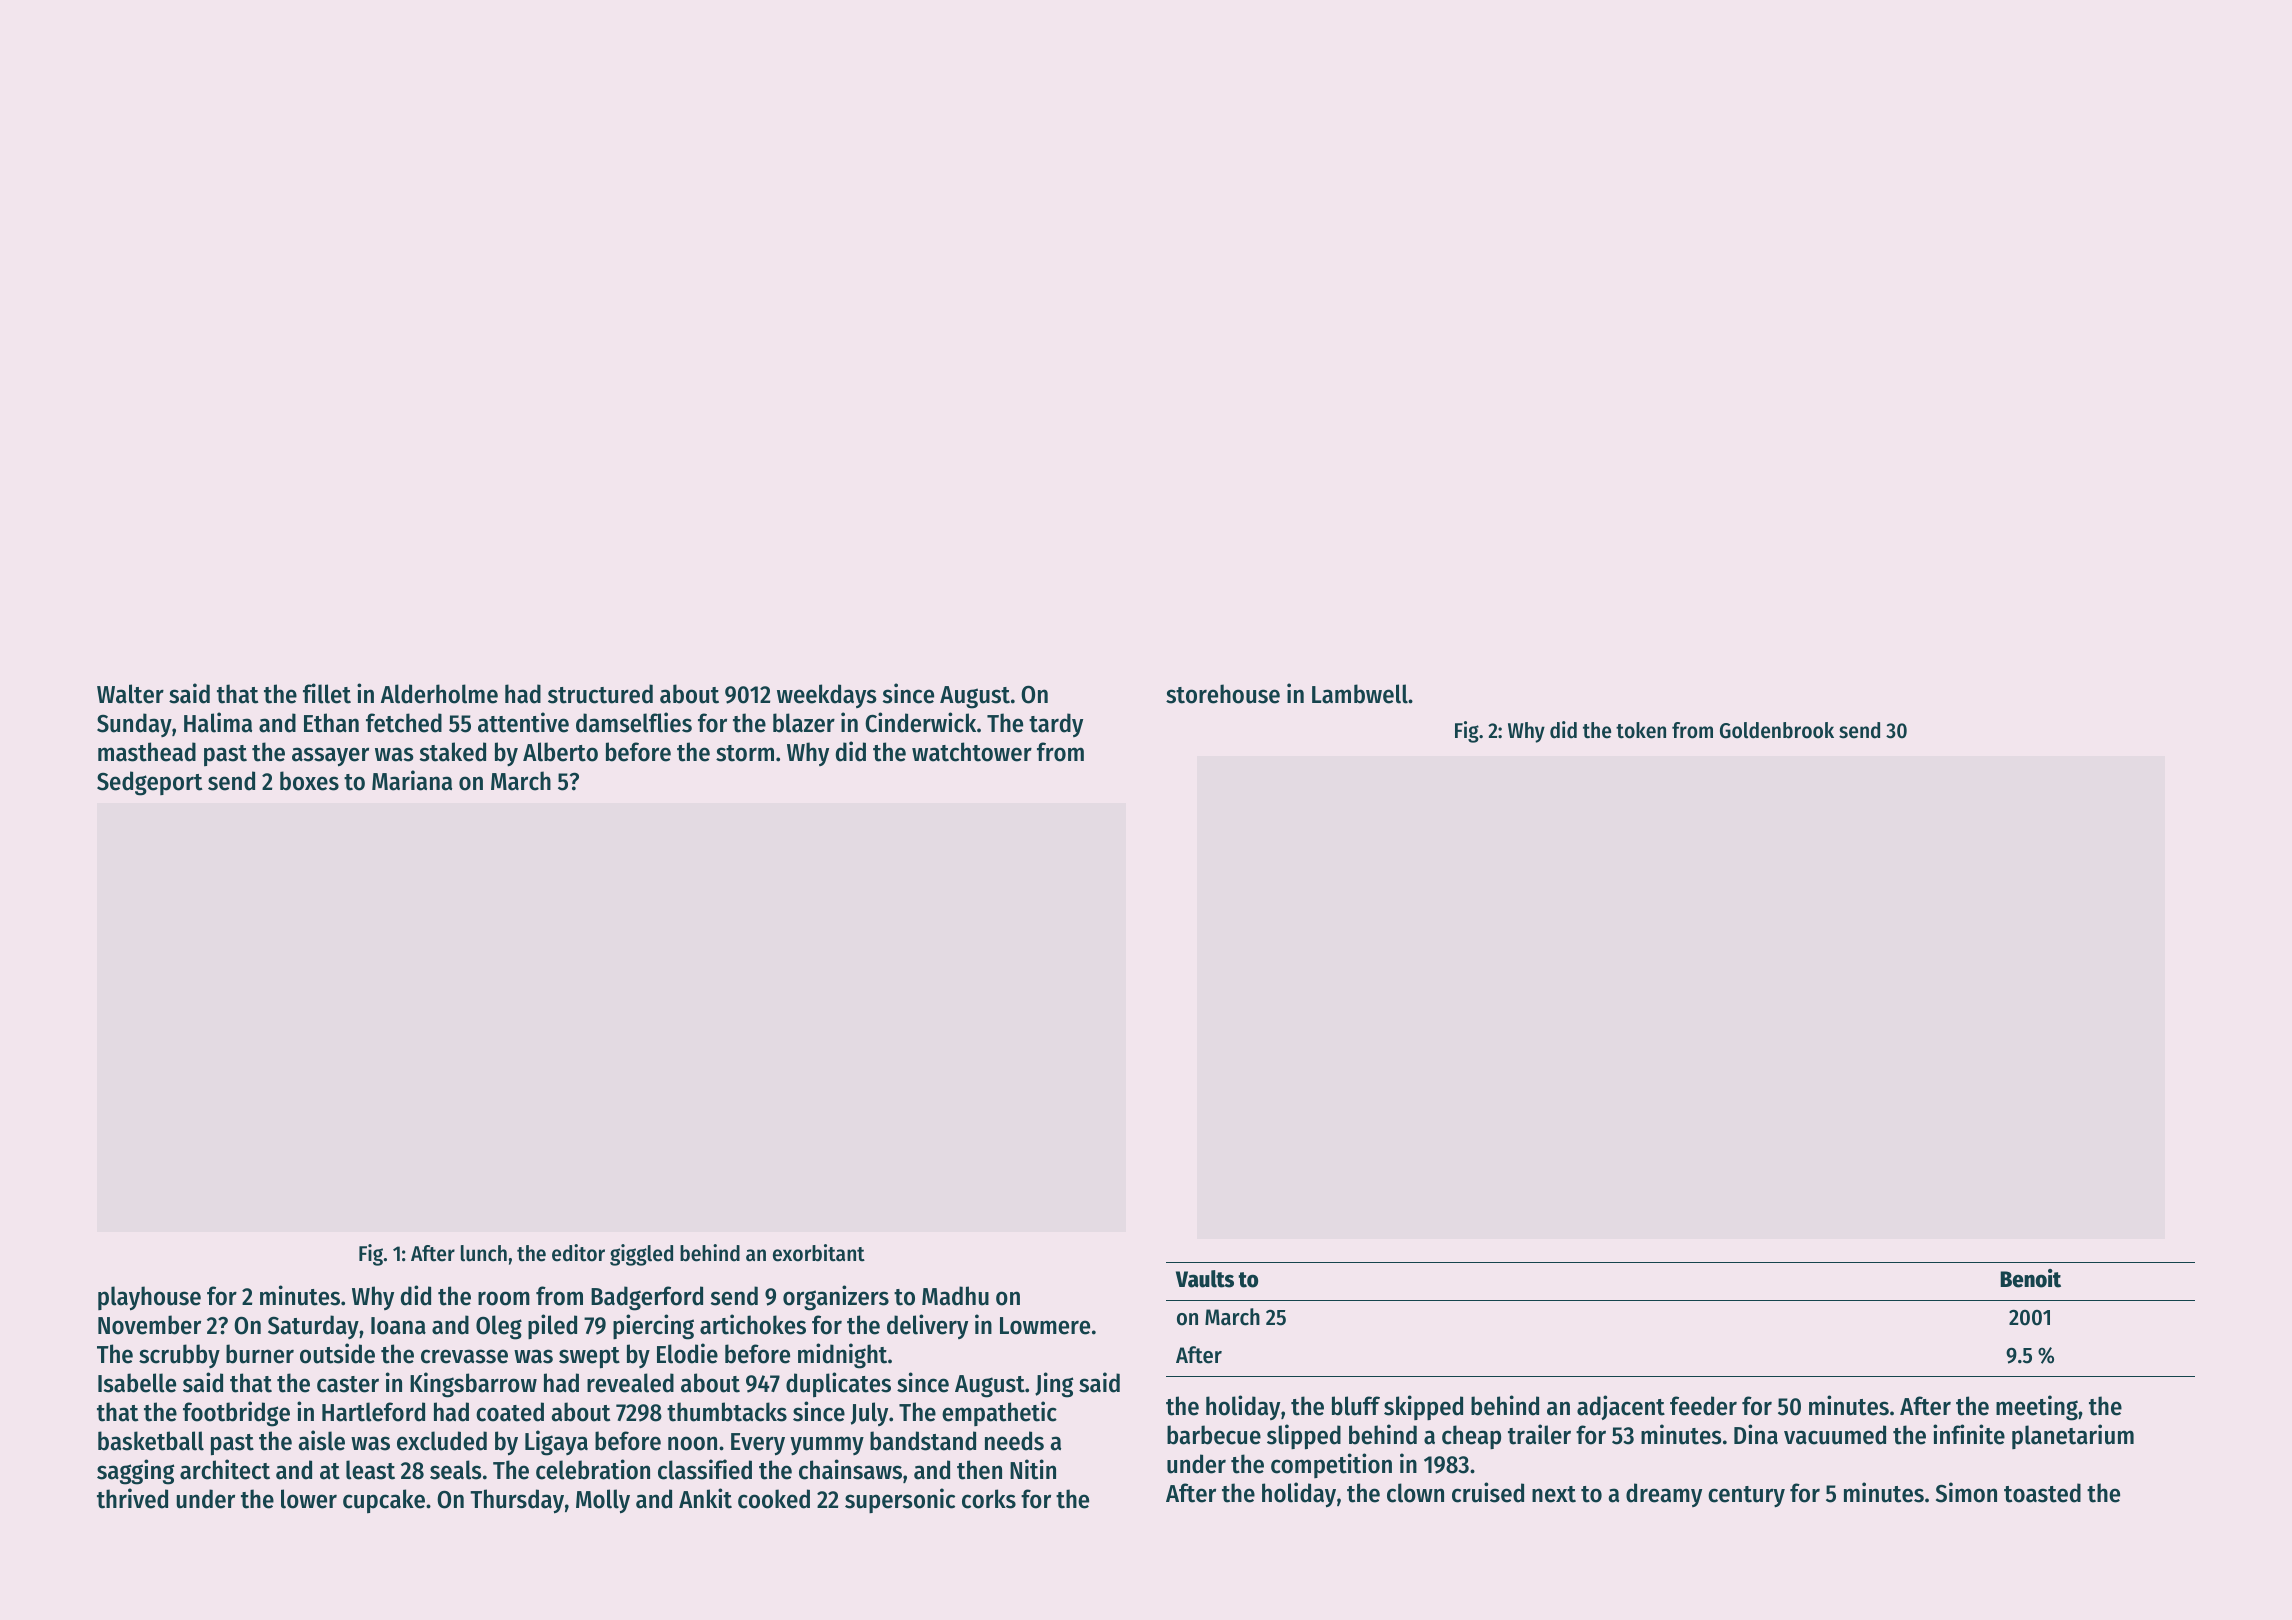 This page has height=1620, width=2292. I want to click on Benoit, so click(2030, 1278).
